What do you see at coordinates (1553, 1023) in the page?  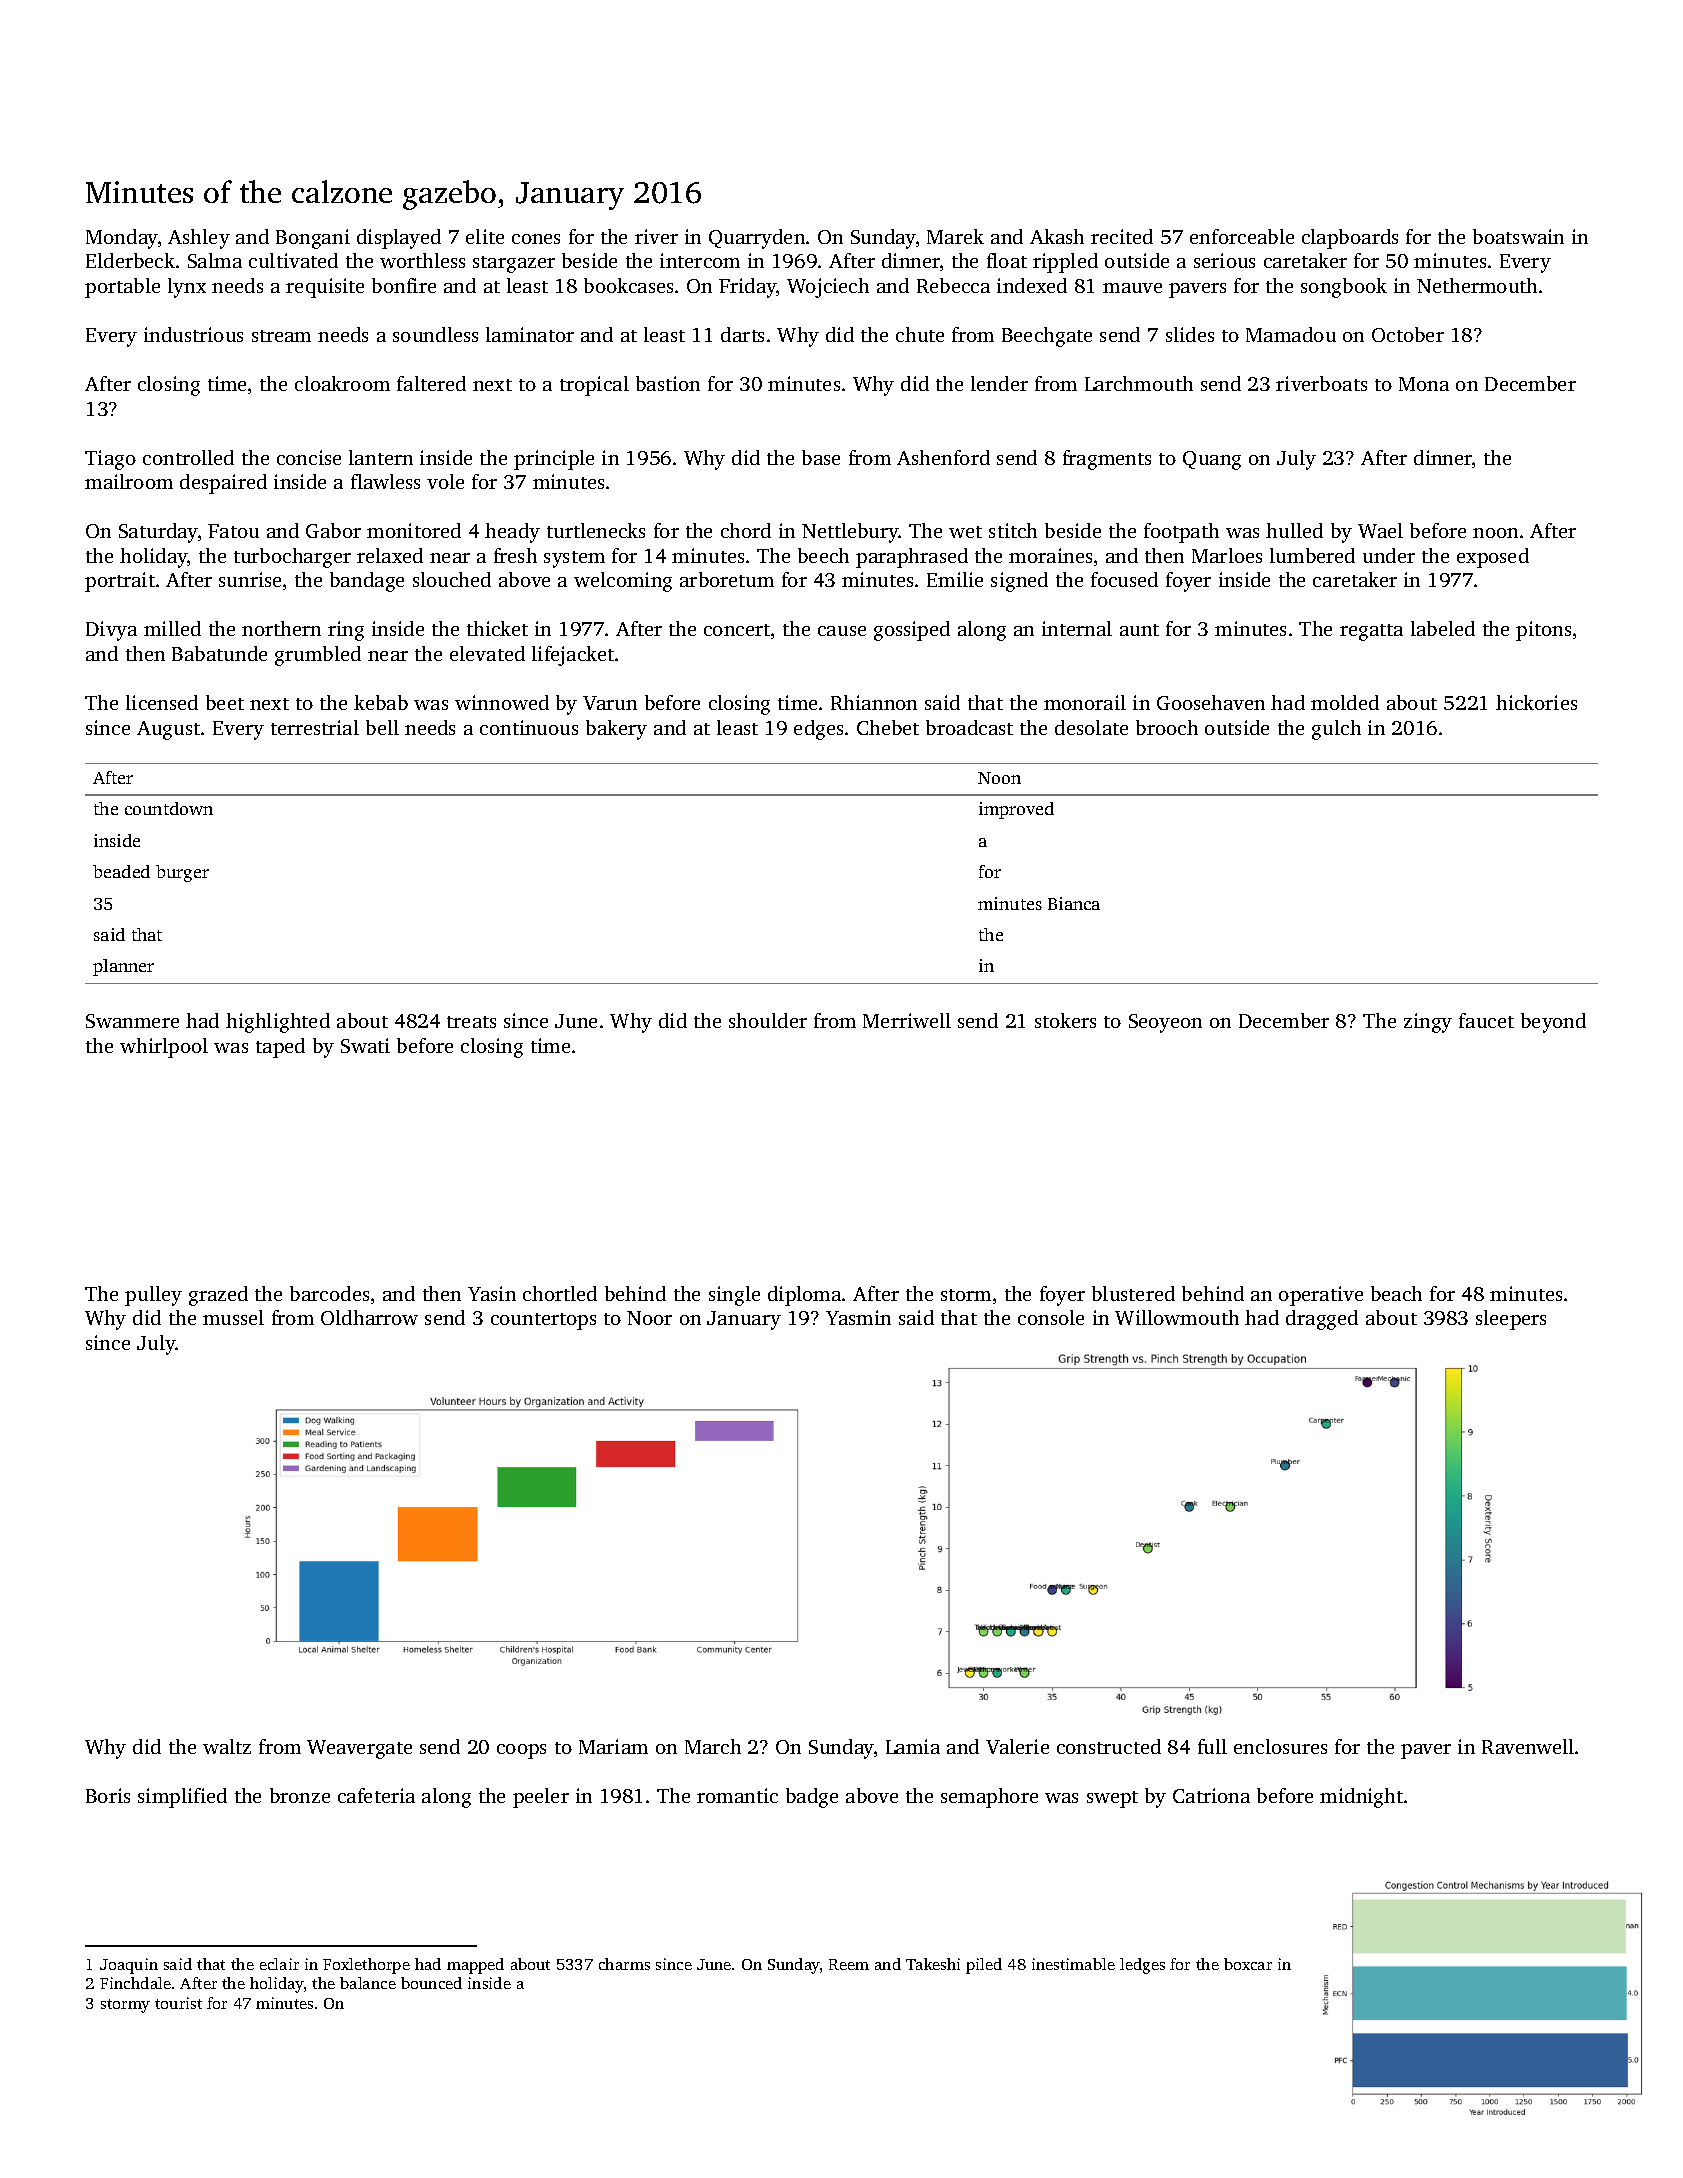 I see `beyond` at bounding box center [1553, 1023].
